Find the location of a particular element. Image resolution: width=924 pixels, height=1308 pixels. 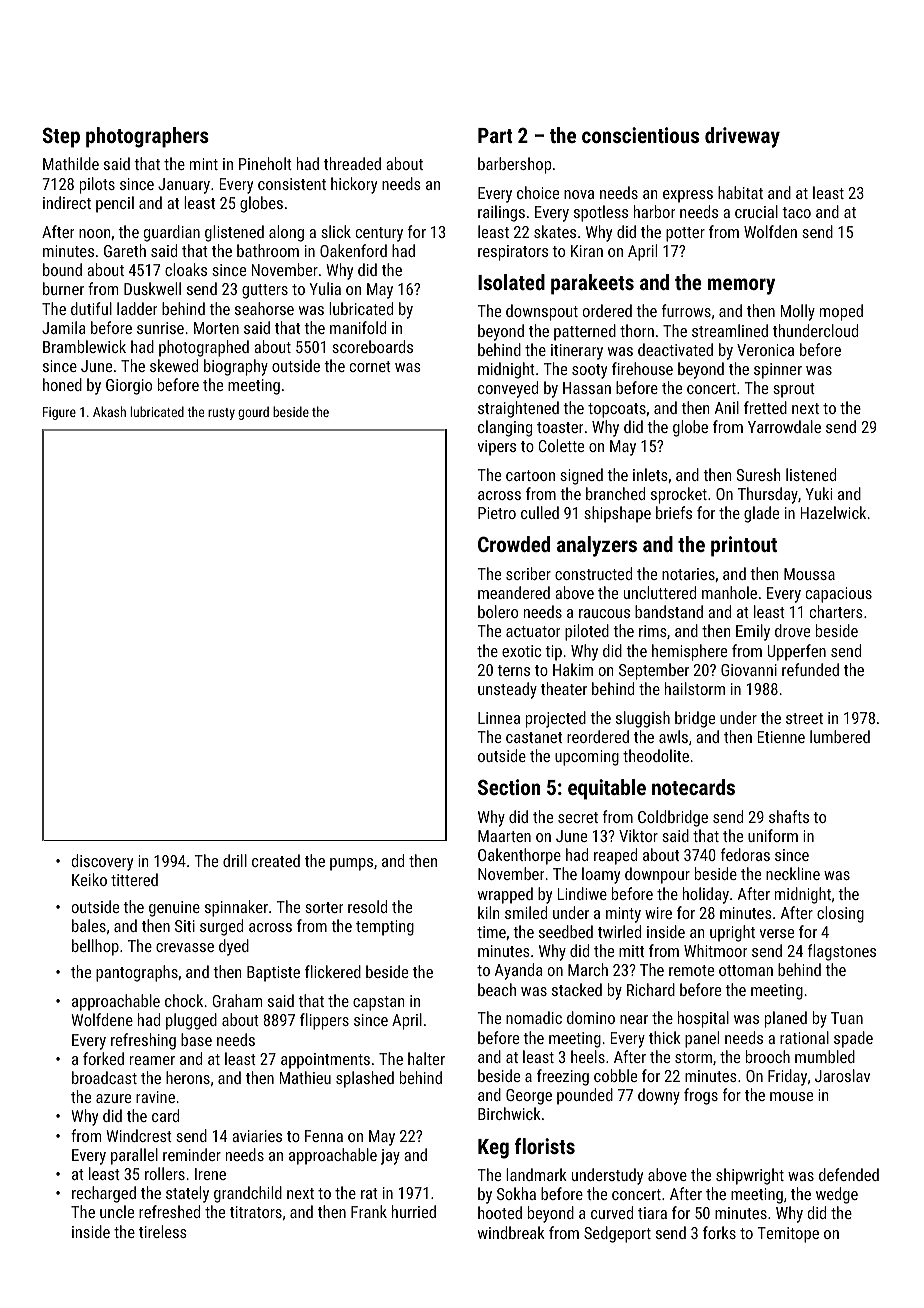

memory is located at coordinates (741, 286).
